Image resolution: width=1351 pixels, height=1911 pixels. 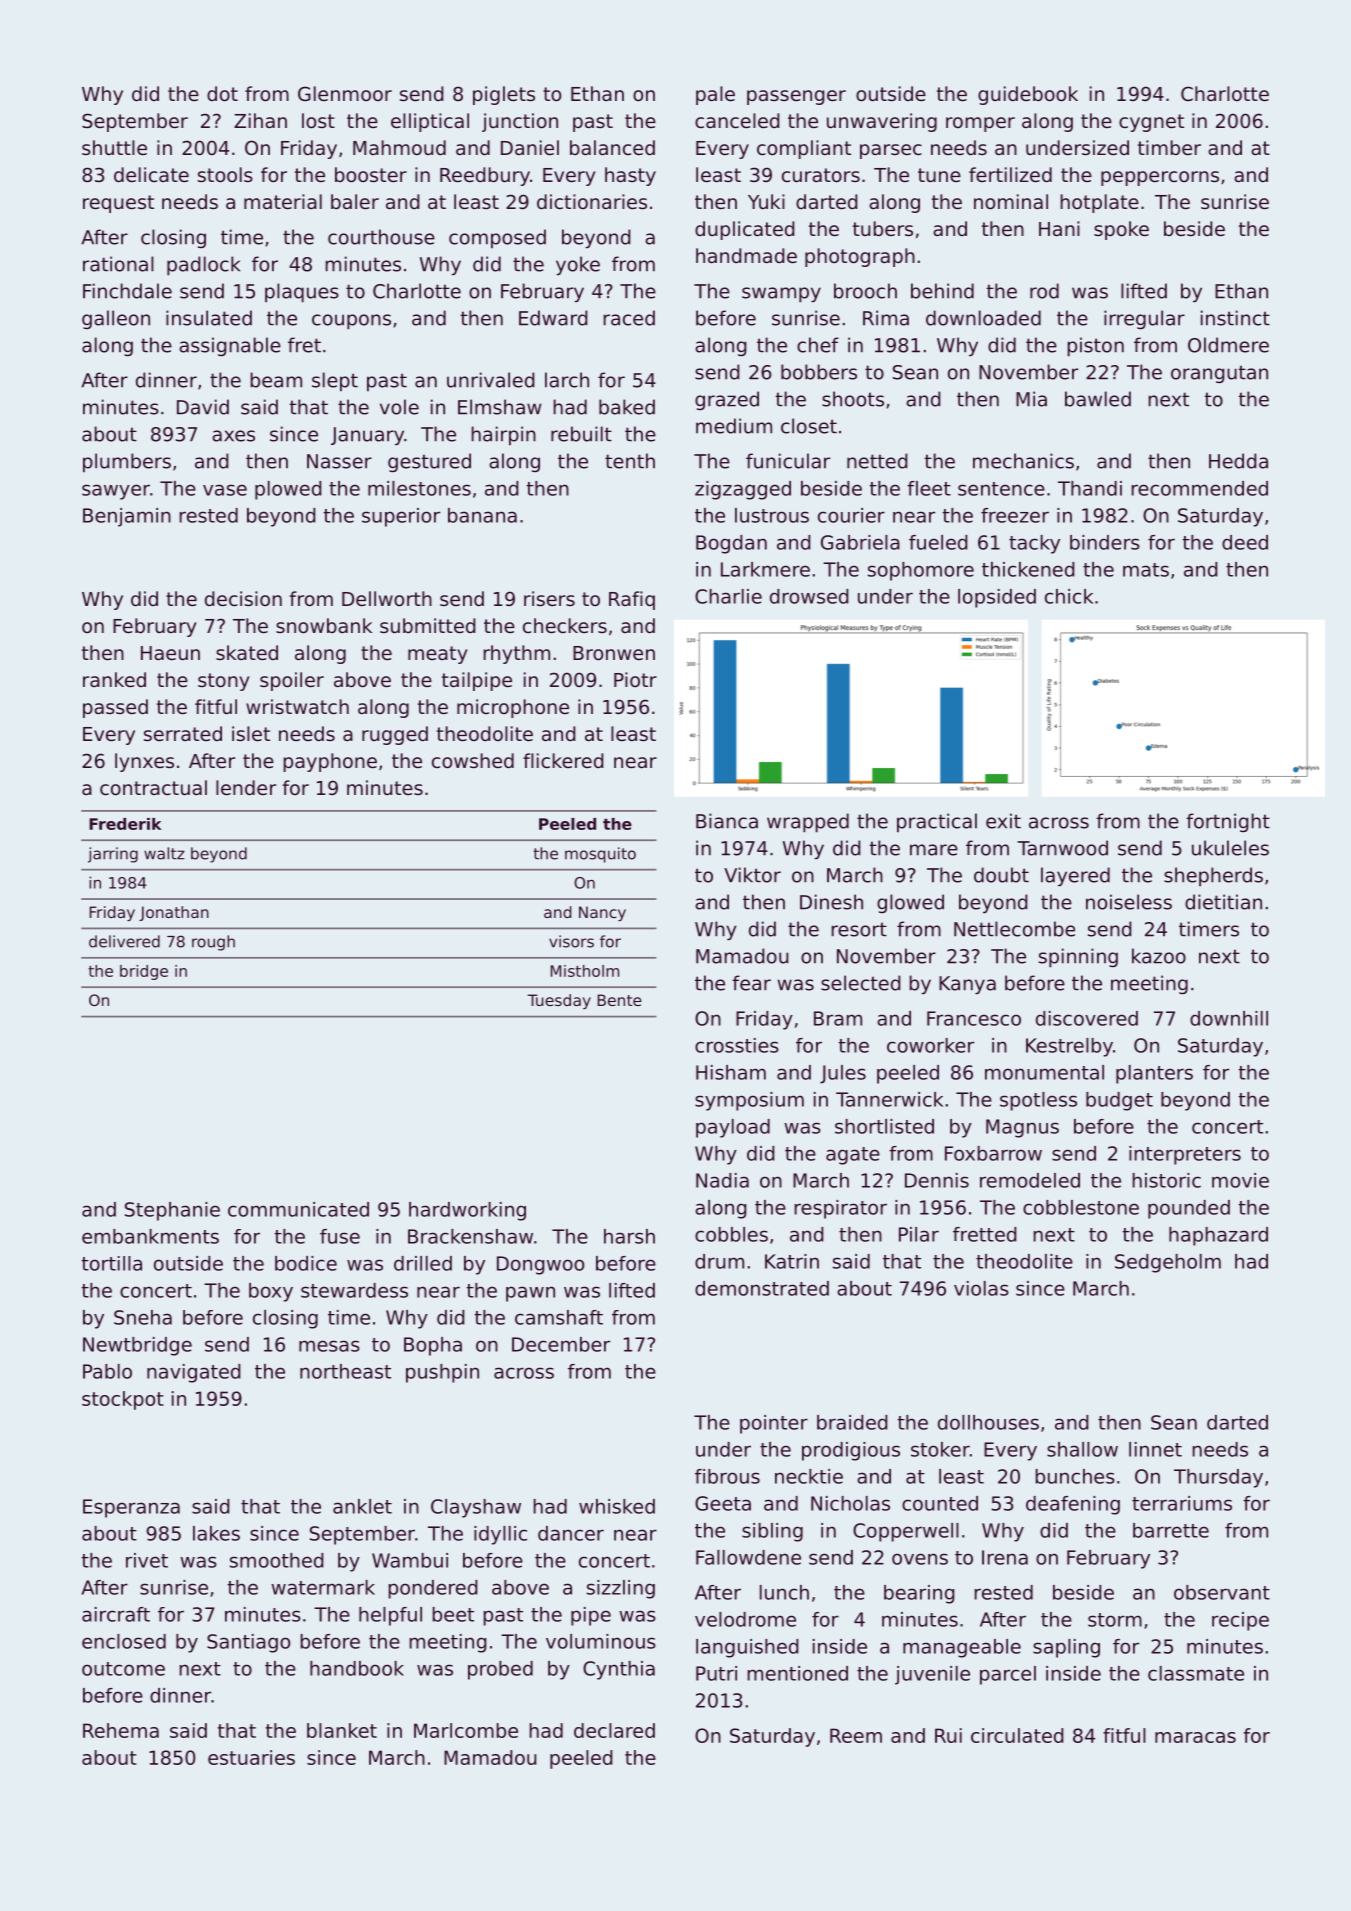 I want to click on Bente, so click(x=620, y=1000).
